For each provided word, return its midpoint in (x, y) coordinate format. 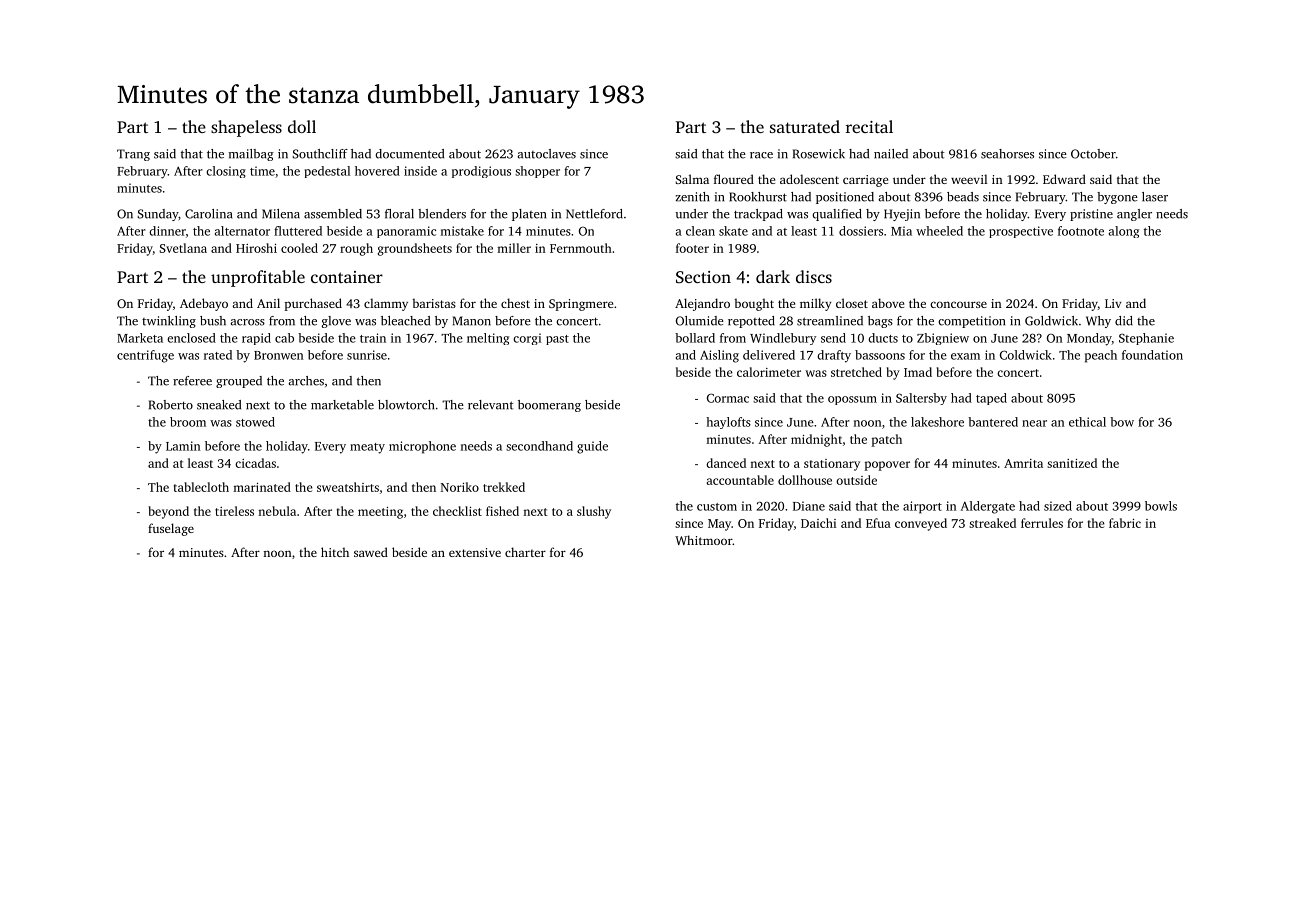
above (888, 303)
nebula (277, 511)
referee (192, 381)
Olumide (700, 321)
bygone (1117, 198)
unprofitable (258, 278)
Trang (133, 155)
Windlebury (783, 339)
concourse (958, 304)
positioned (845, 198)
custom (717, 507)
